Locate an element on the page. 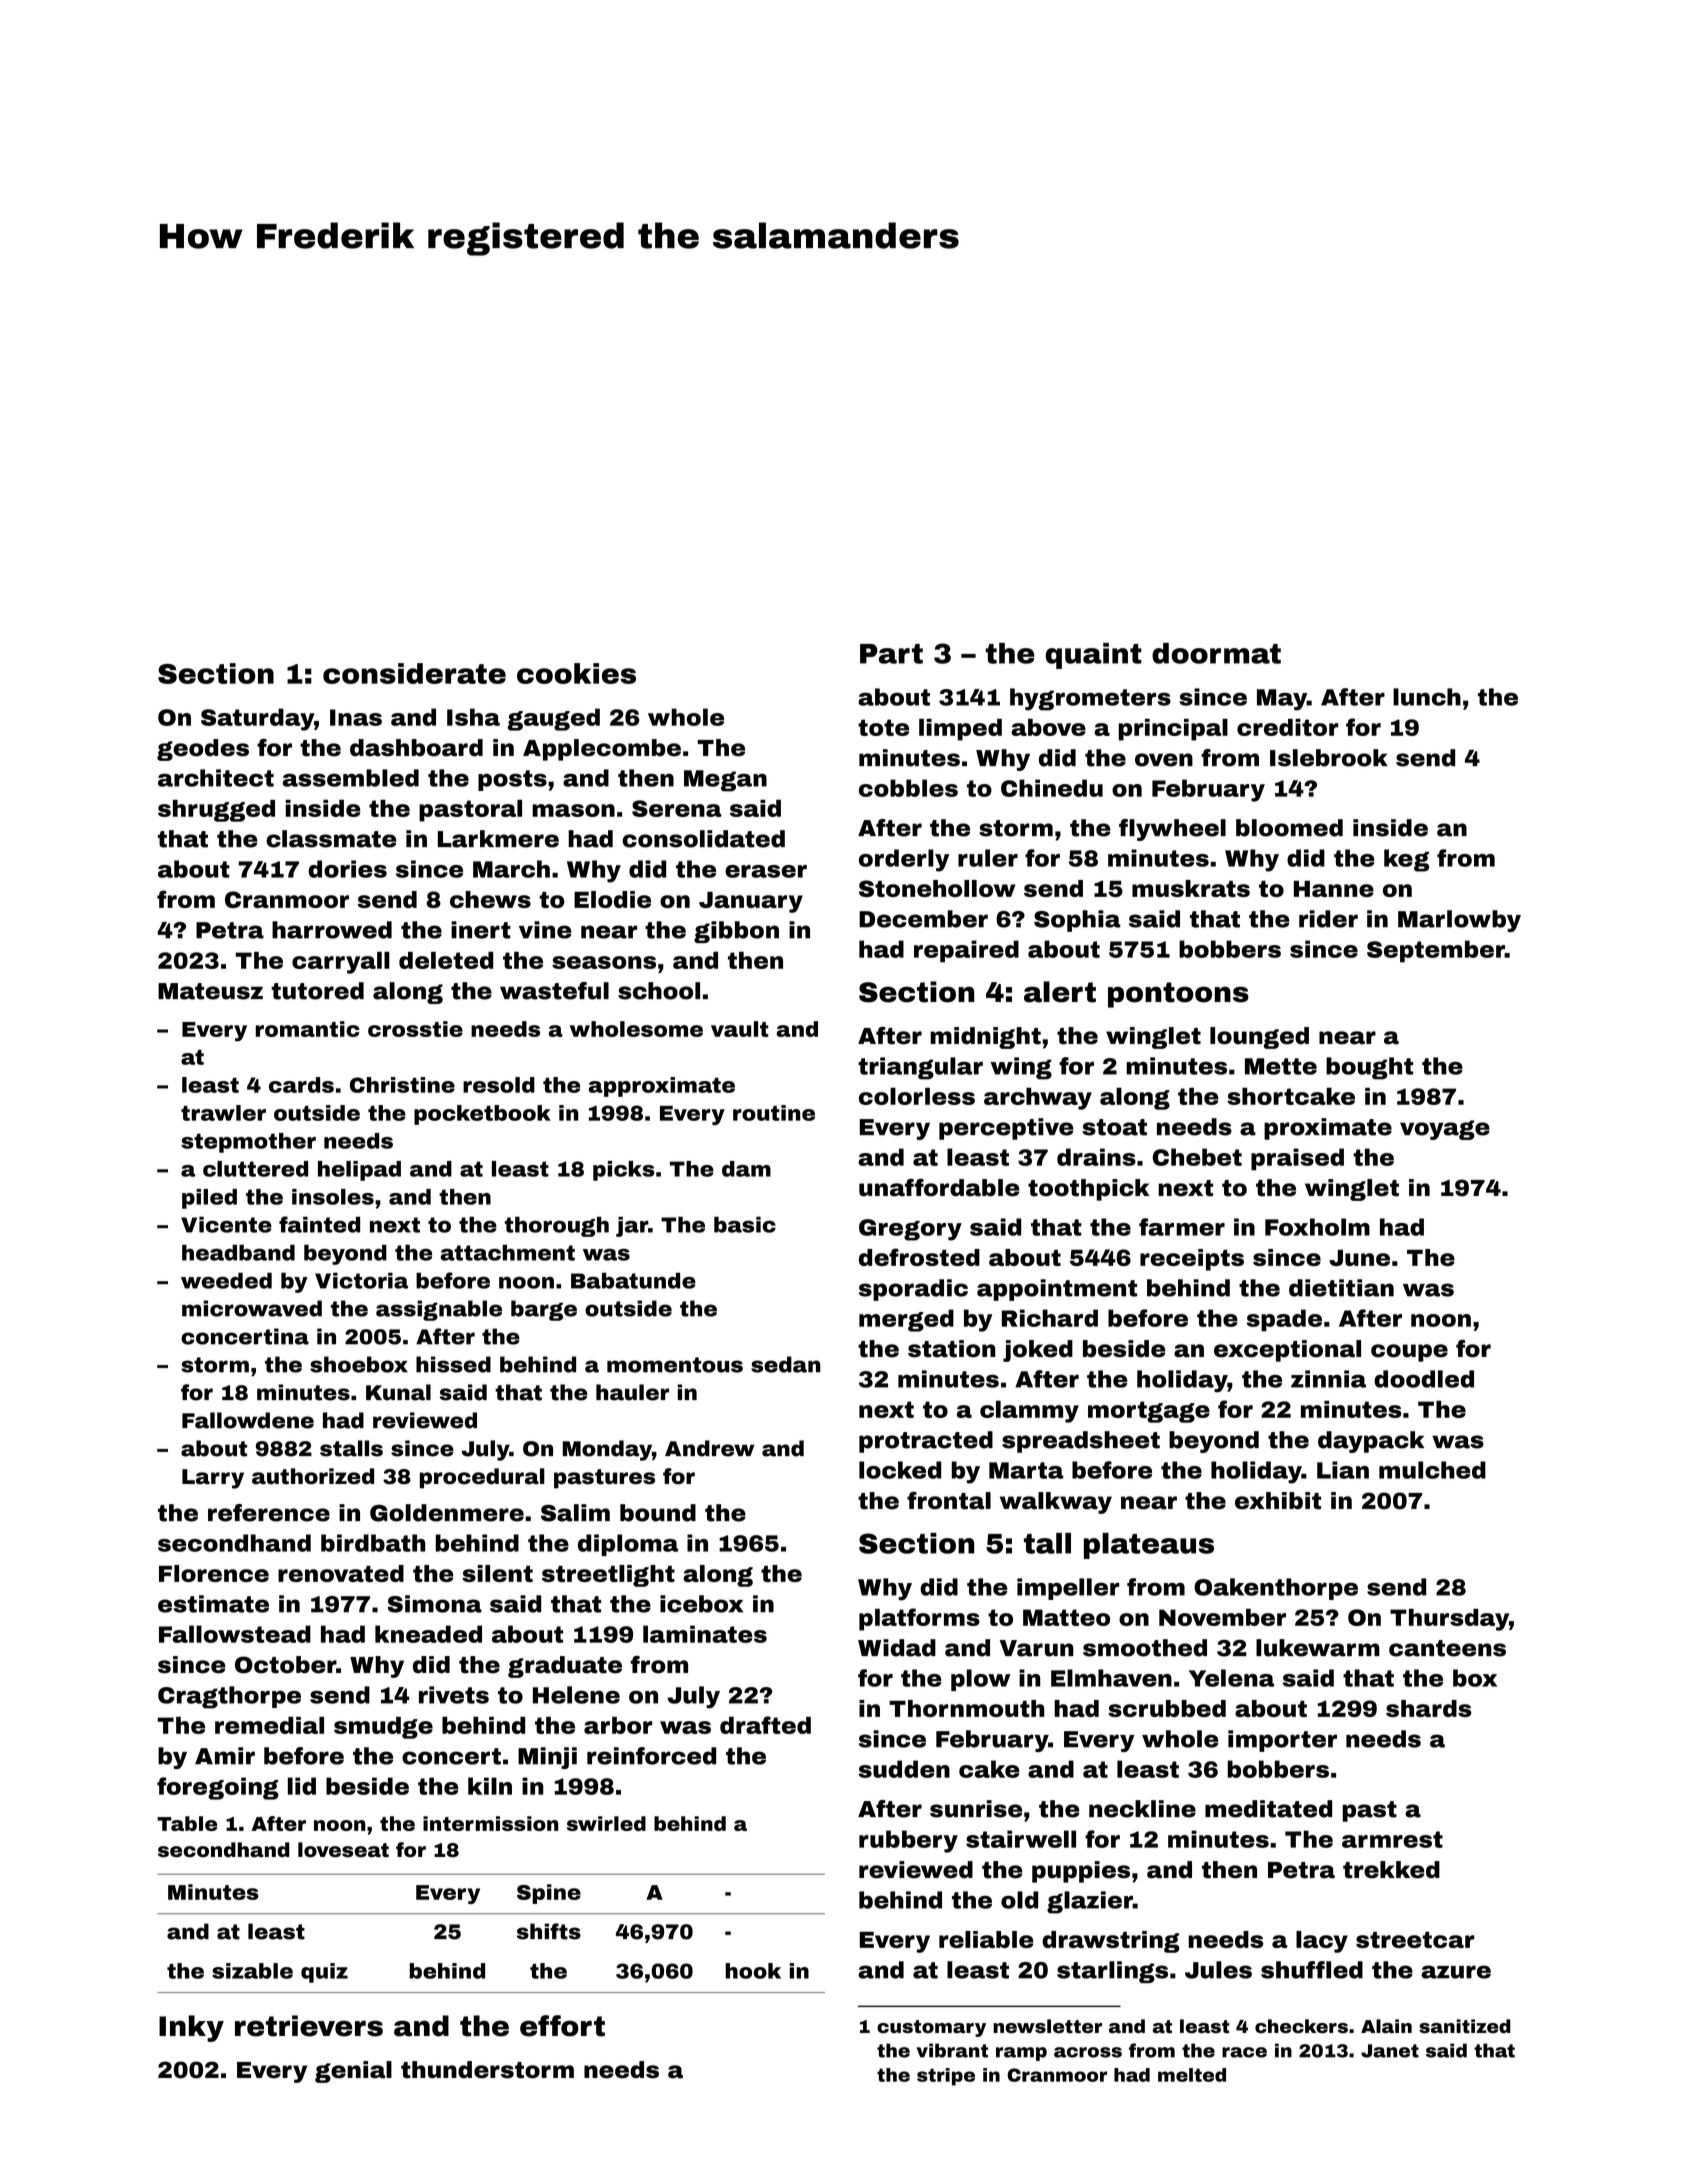 Image resolution: width=1683 pixels, height=2178 pixels. praised is located at coordinates (1297, 1159).
